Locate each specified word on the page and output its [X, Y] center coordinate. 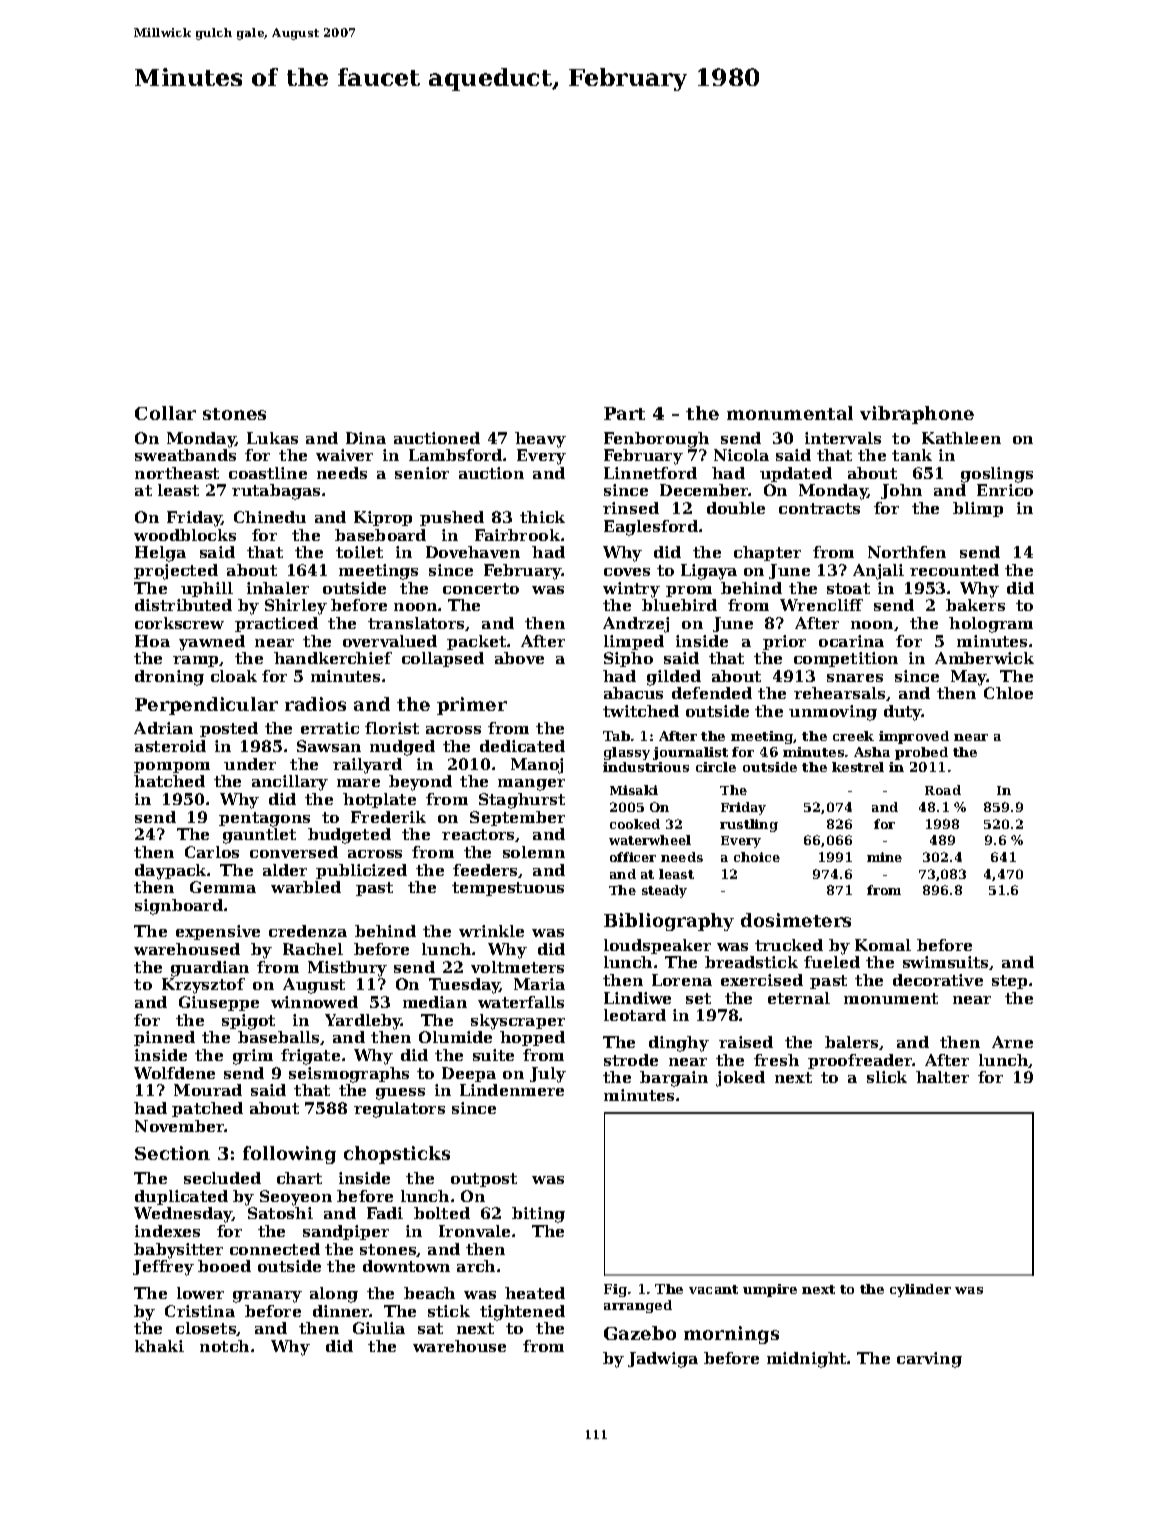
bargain [674, 1079]
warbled [306, 887]
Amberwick [984, 658]
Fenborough [656, 440]
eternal [799, 998]
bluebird [679, 605]
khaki [159, 1346]
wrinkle [491, 931]
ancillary [290, 783]
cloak [234, 676]
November [180, 1126]
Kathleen [961, 438]
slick [887, 1077]
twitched [641, 711]
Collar [165, 413]
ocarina [851, 641]
